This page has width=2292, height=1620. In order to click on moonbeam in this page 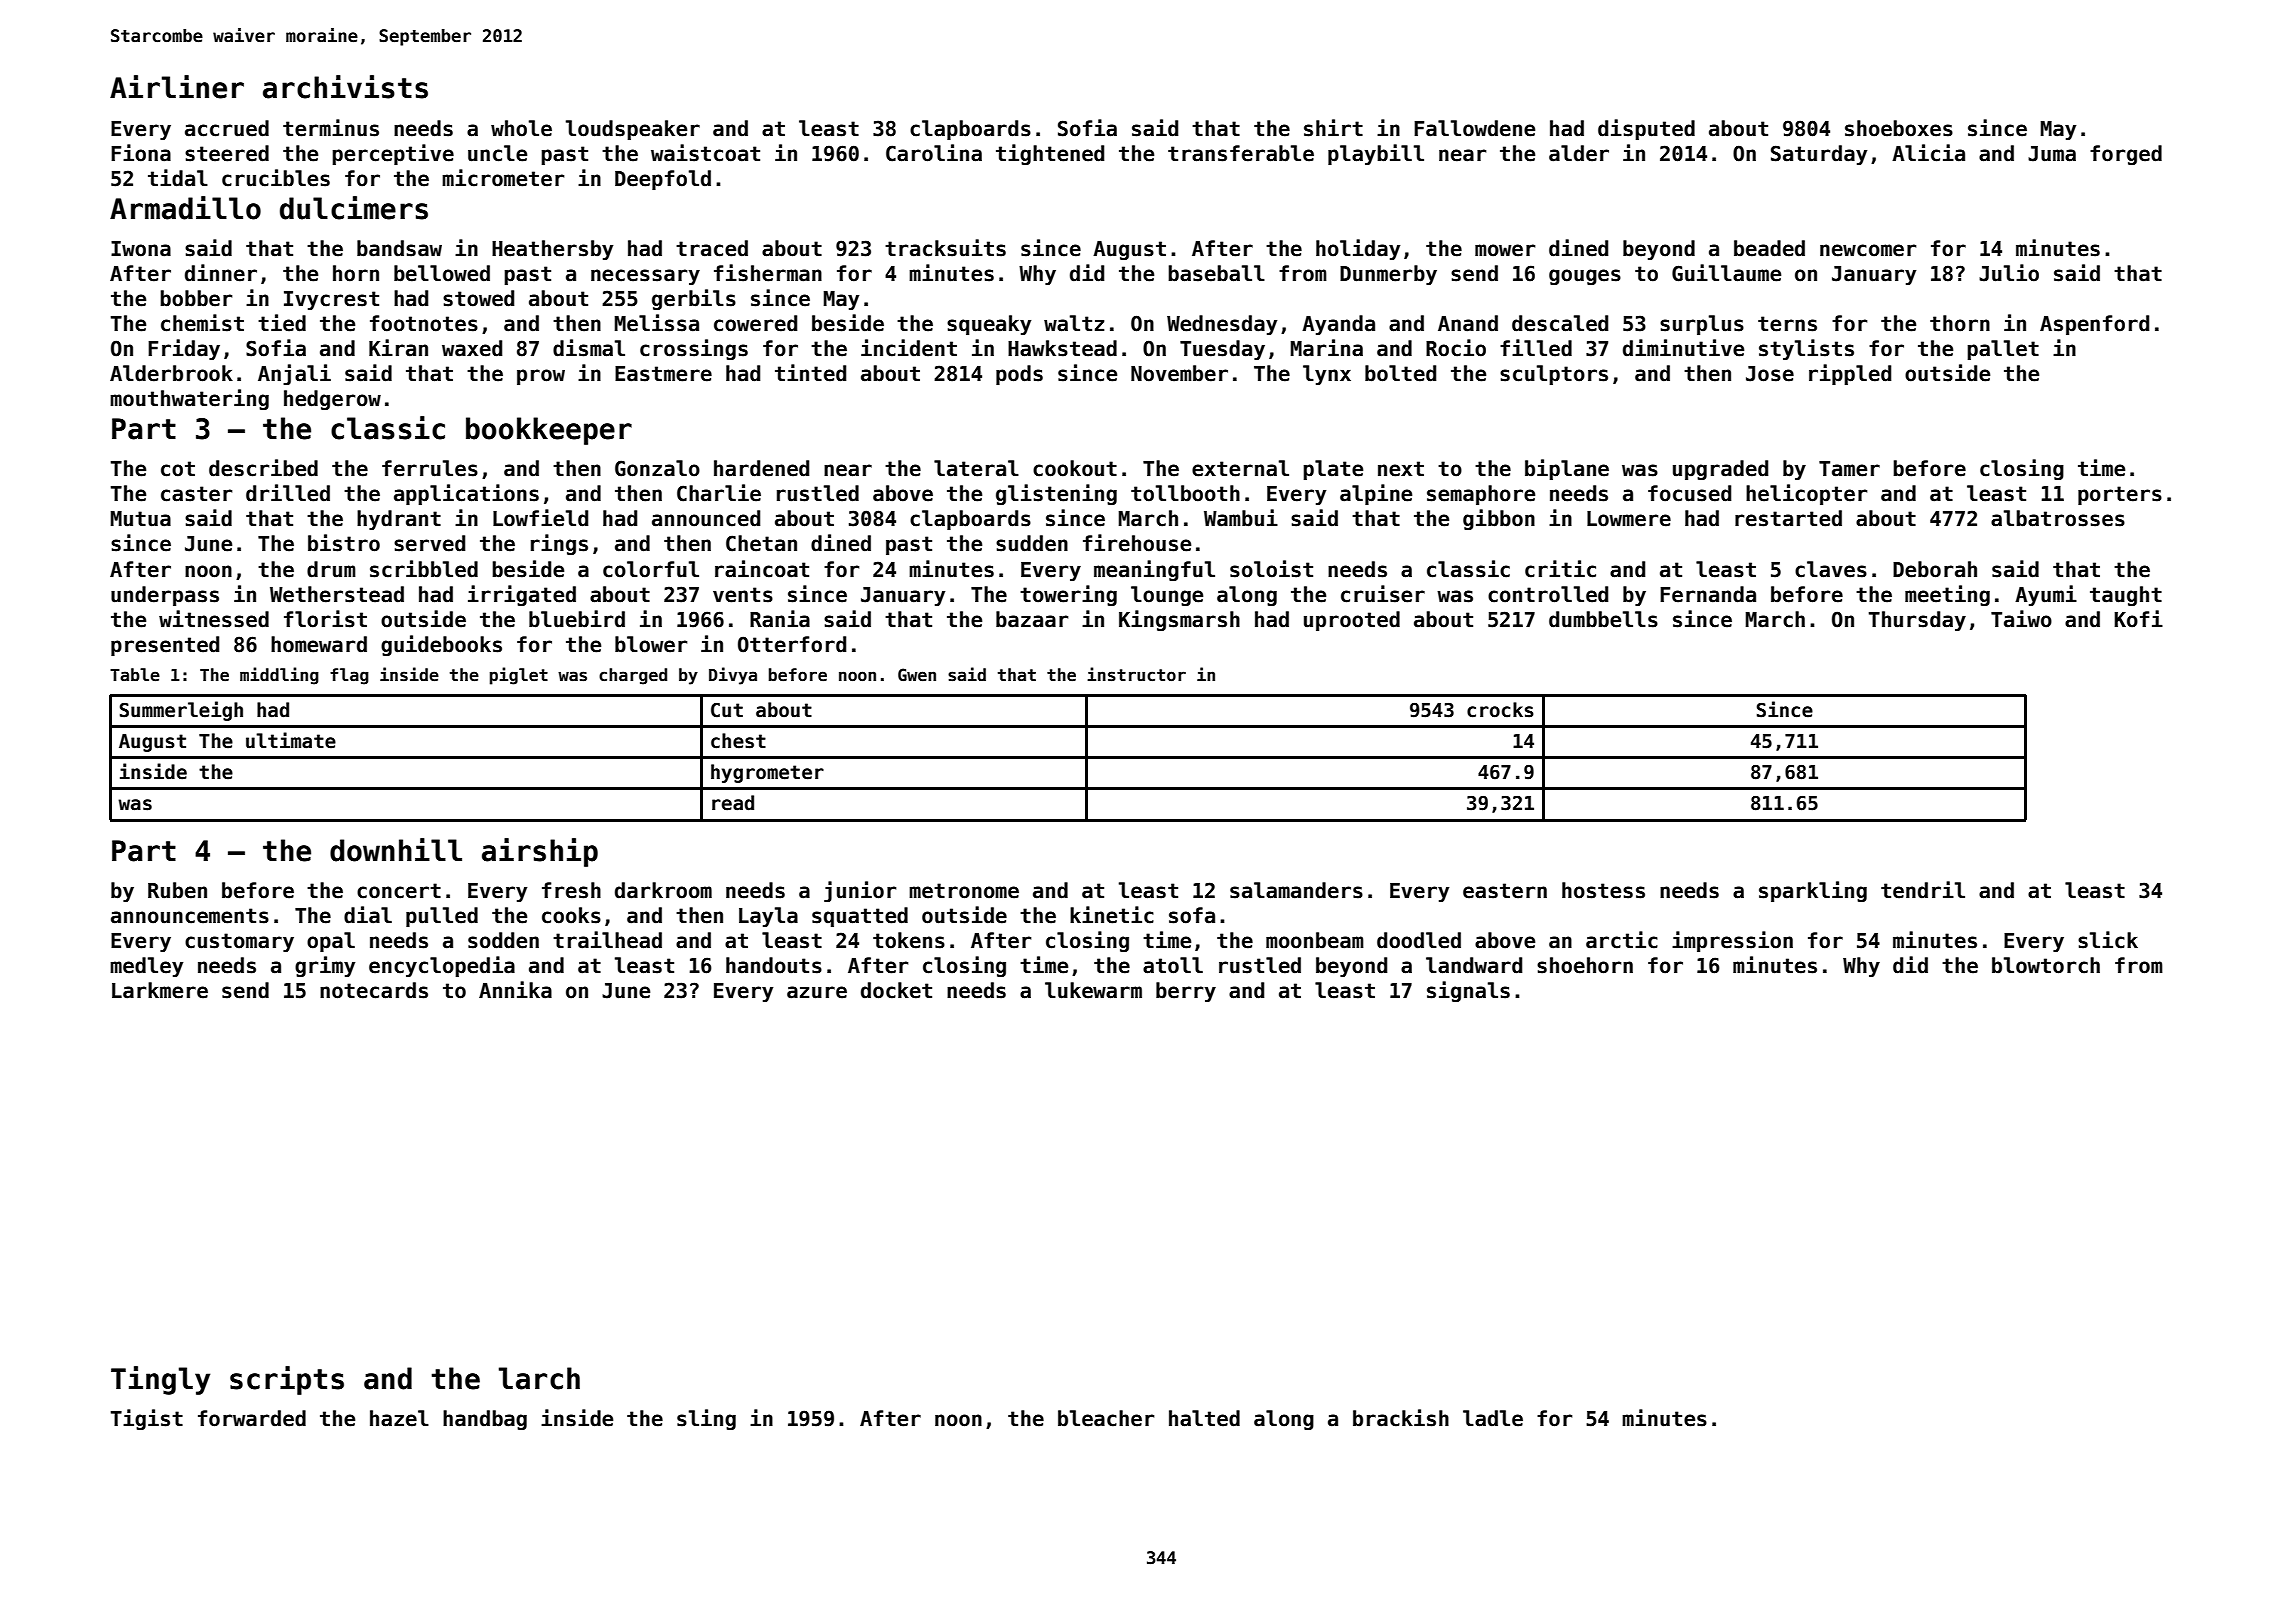, I will do `click(1315, 940)`.
